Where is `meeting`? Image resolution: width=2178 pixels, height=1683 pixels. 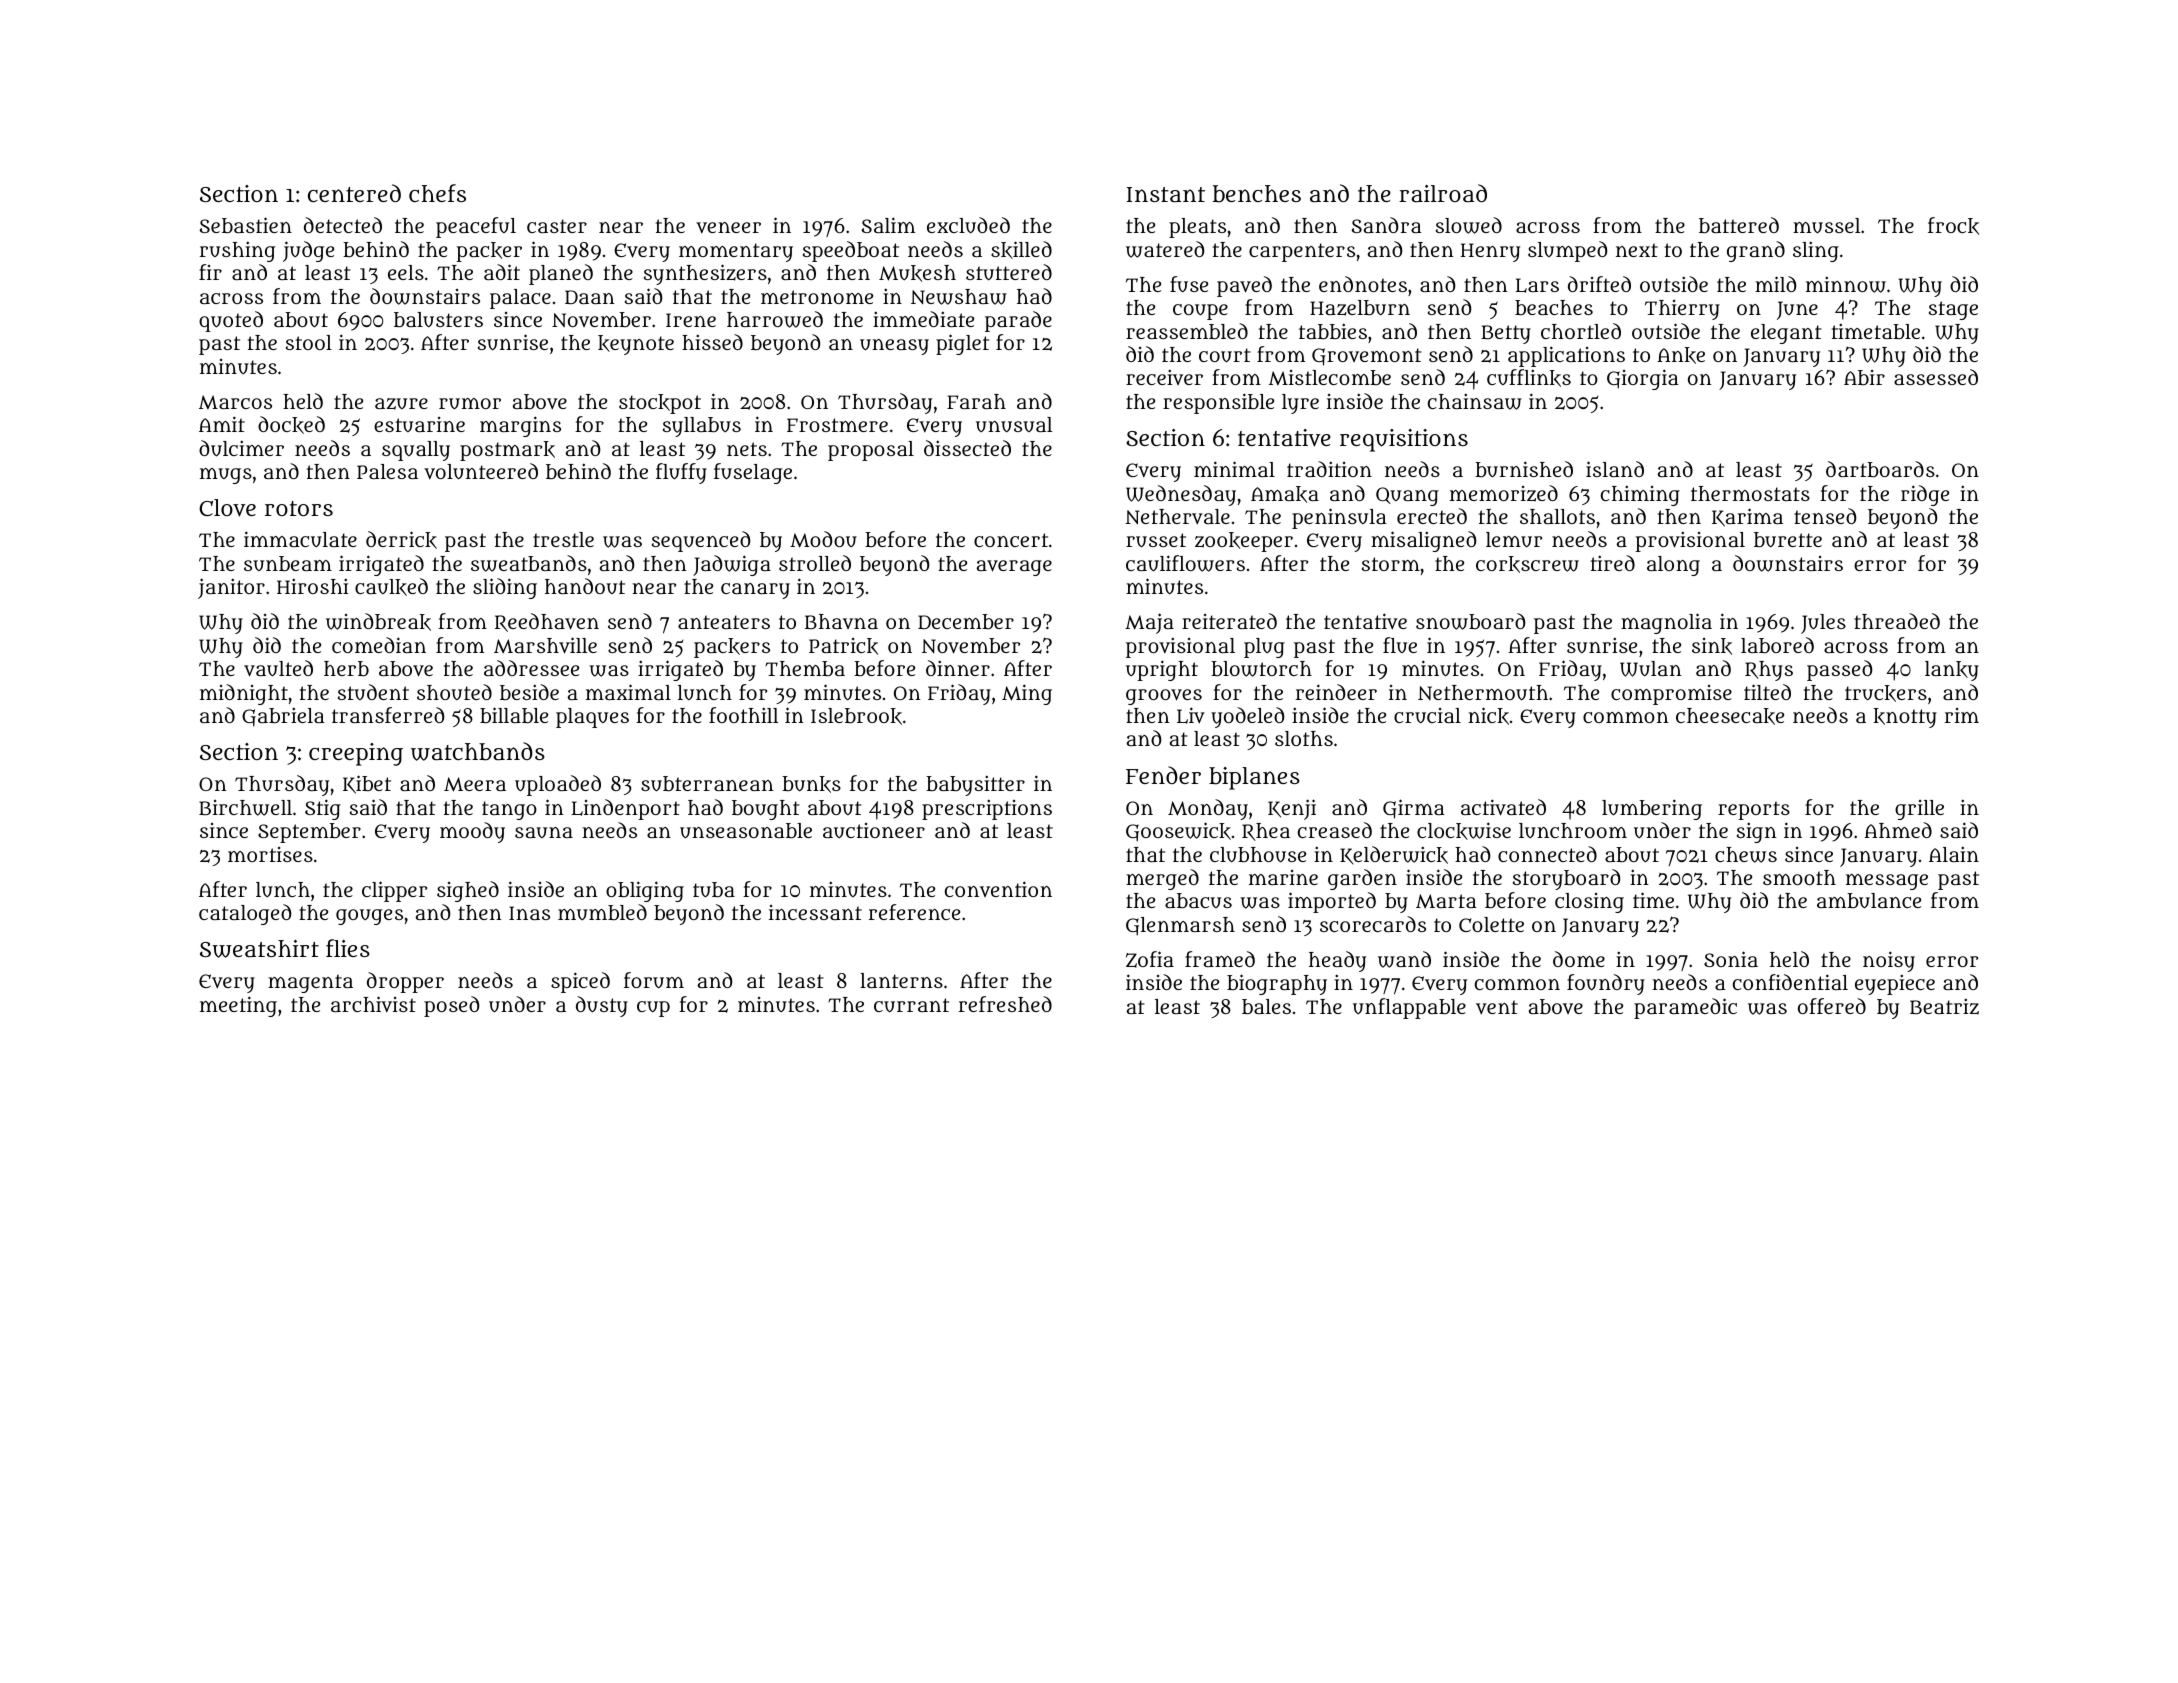
meeting is located at coordinates (238, 1006).
